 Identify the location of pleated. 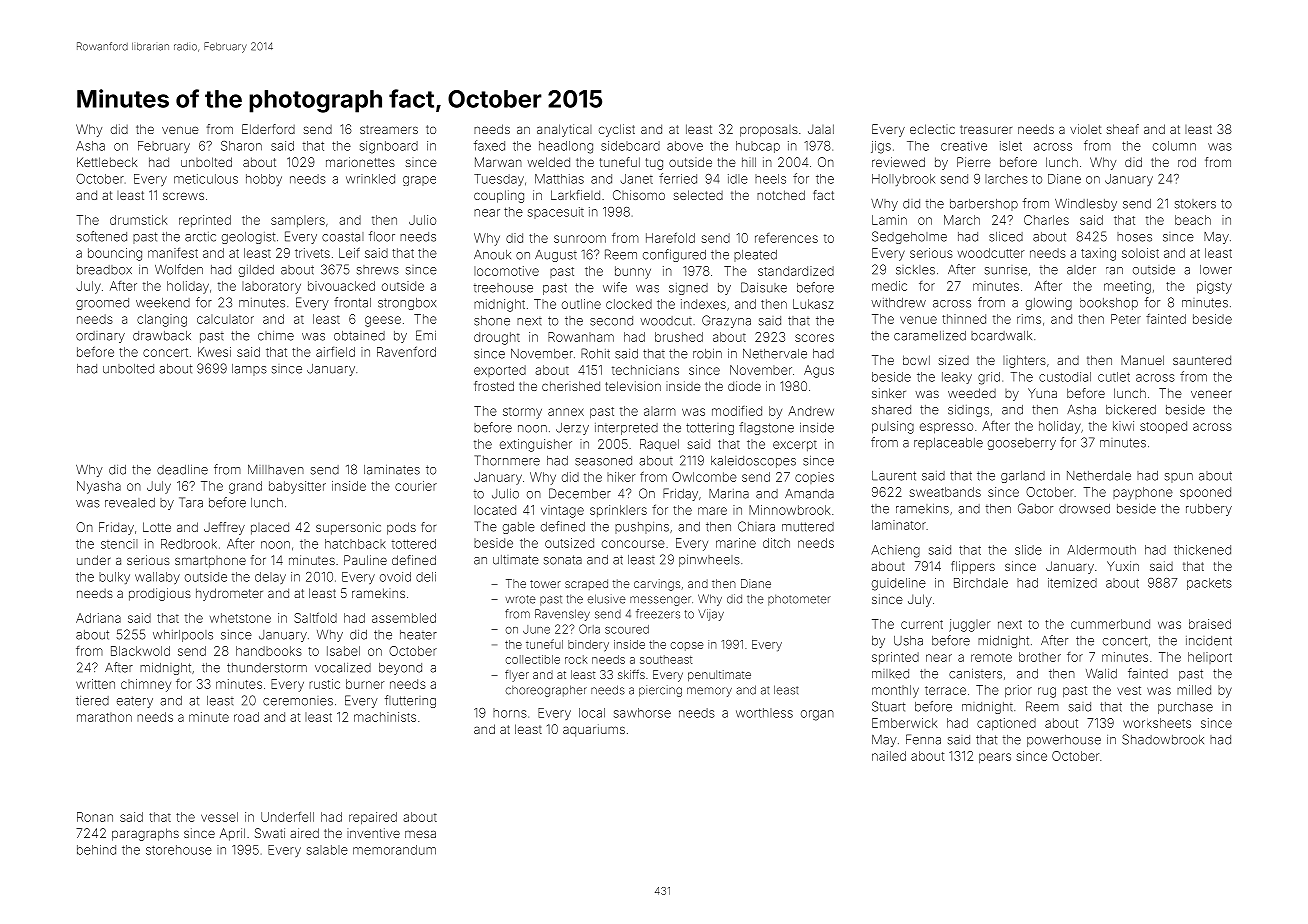
(755, 256).
